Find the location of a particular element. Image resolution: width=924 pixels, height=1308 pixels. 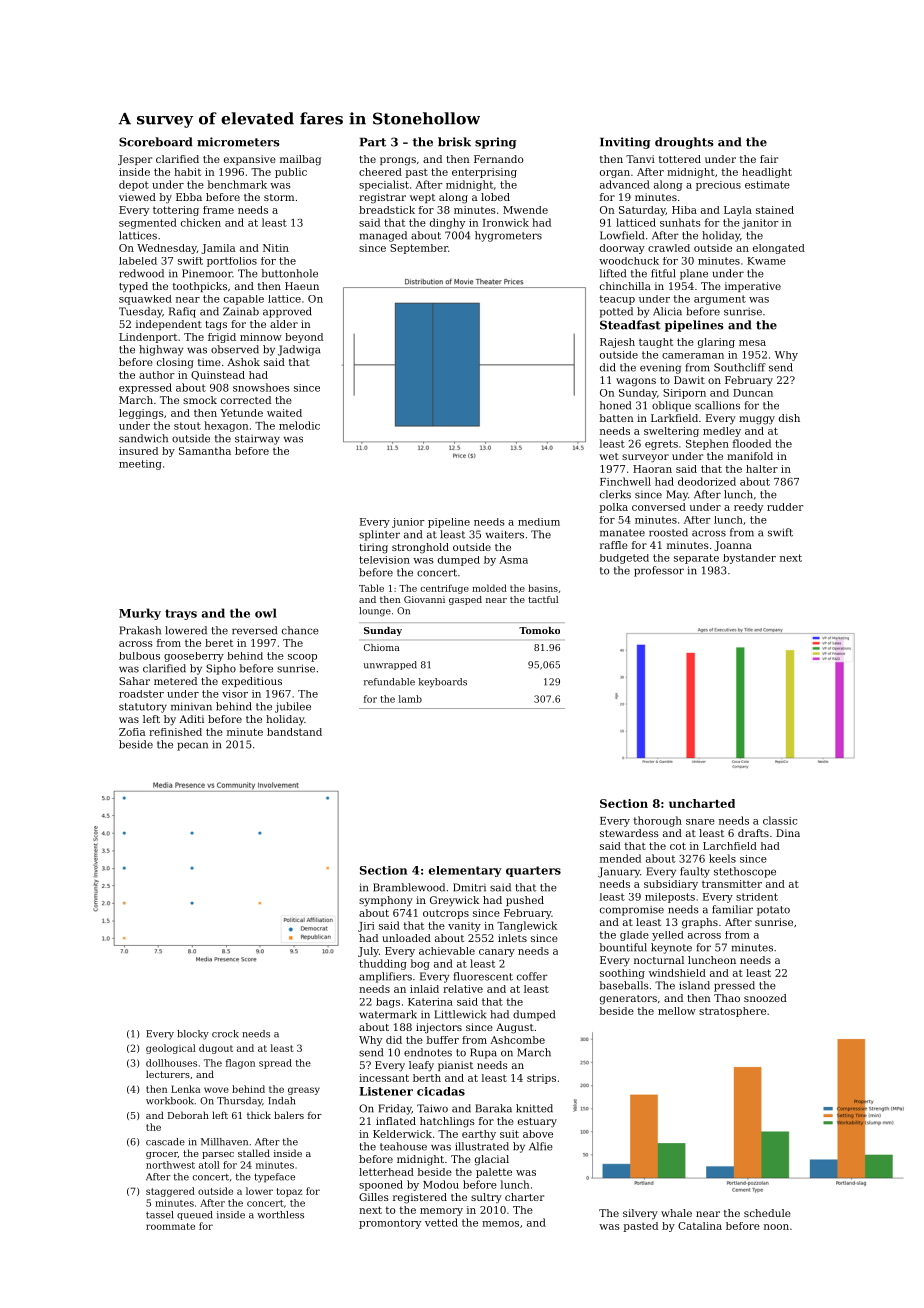

blocky is located at coordinates (193, 1035).
